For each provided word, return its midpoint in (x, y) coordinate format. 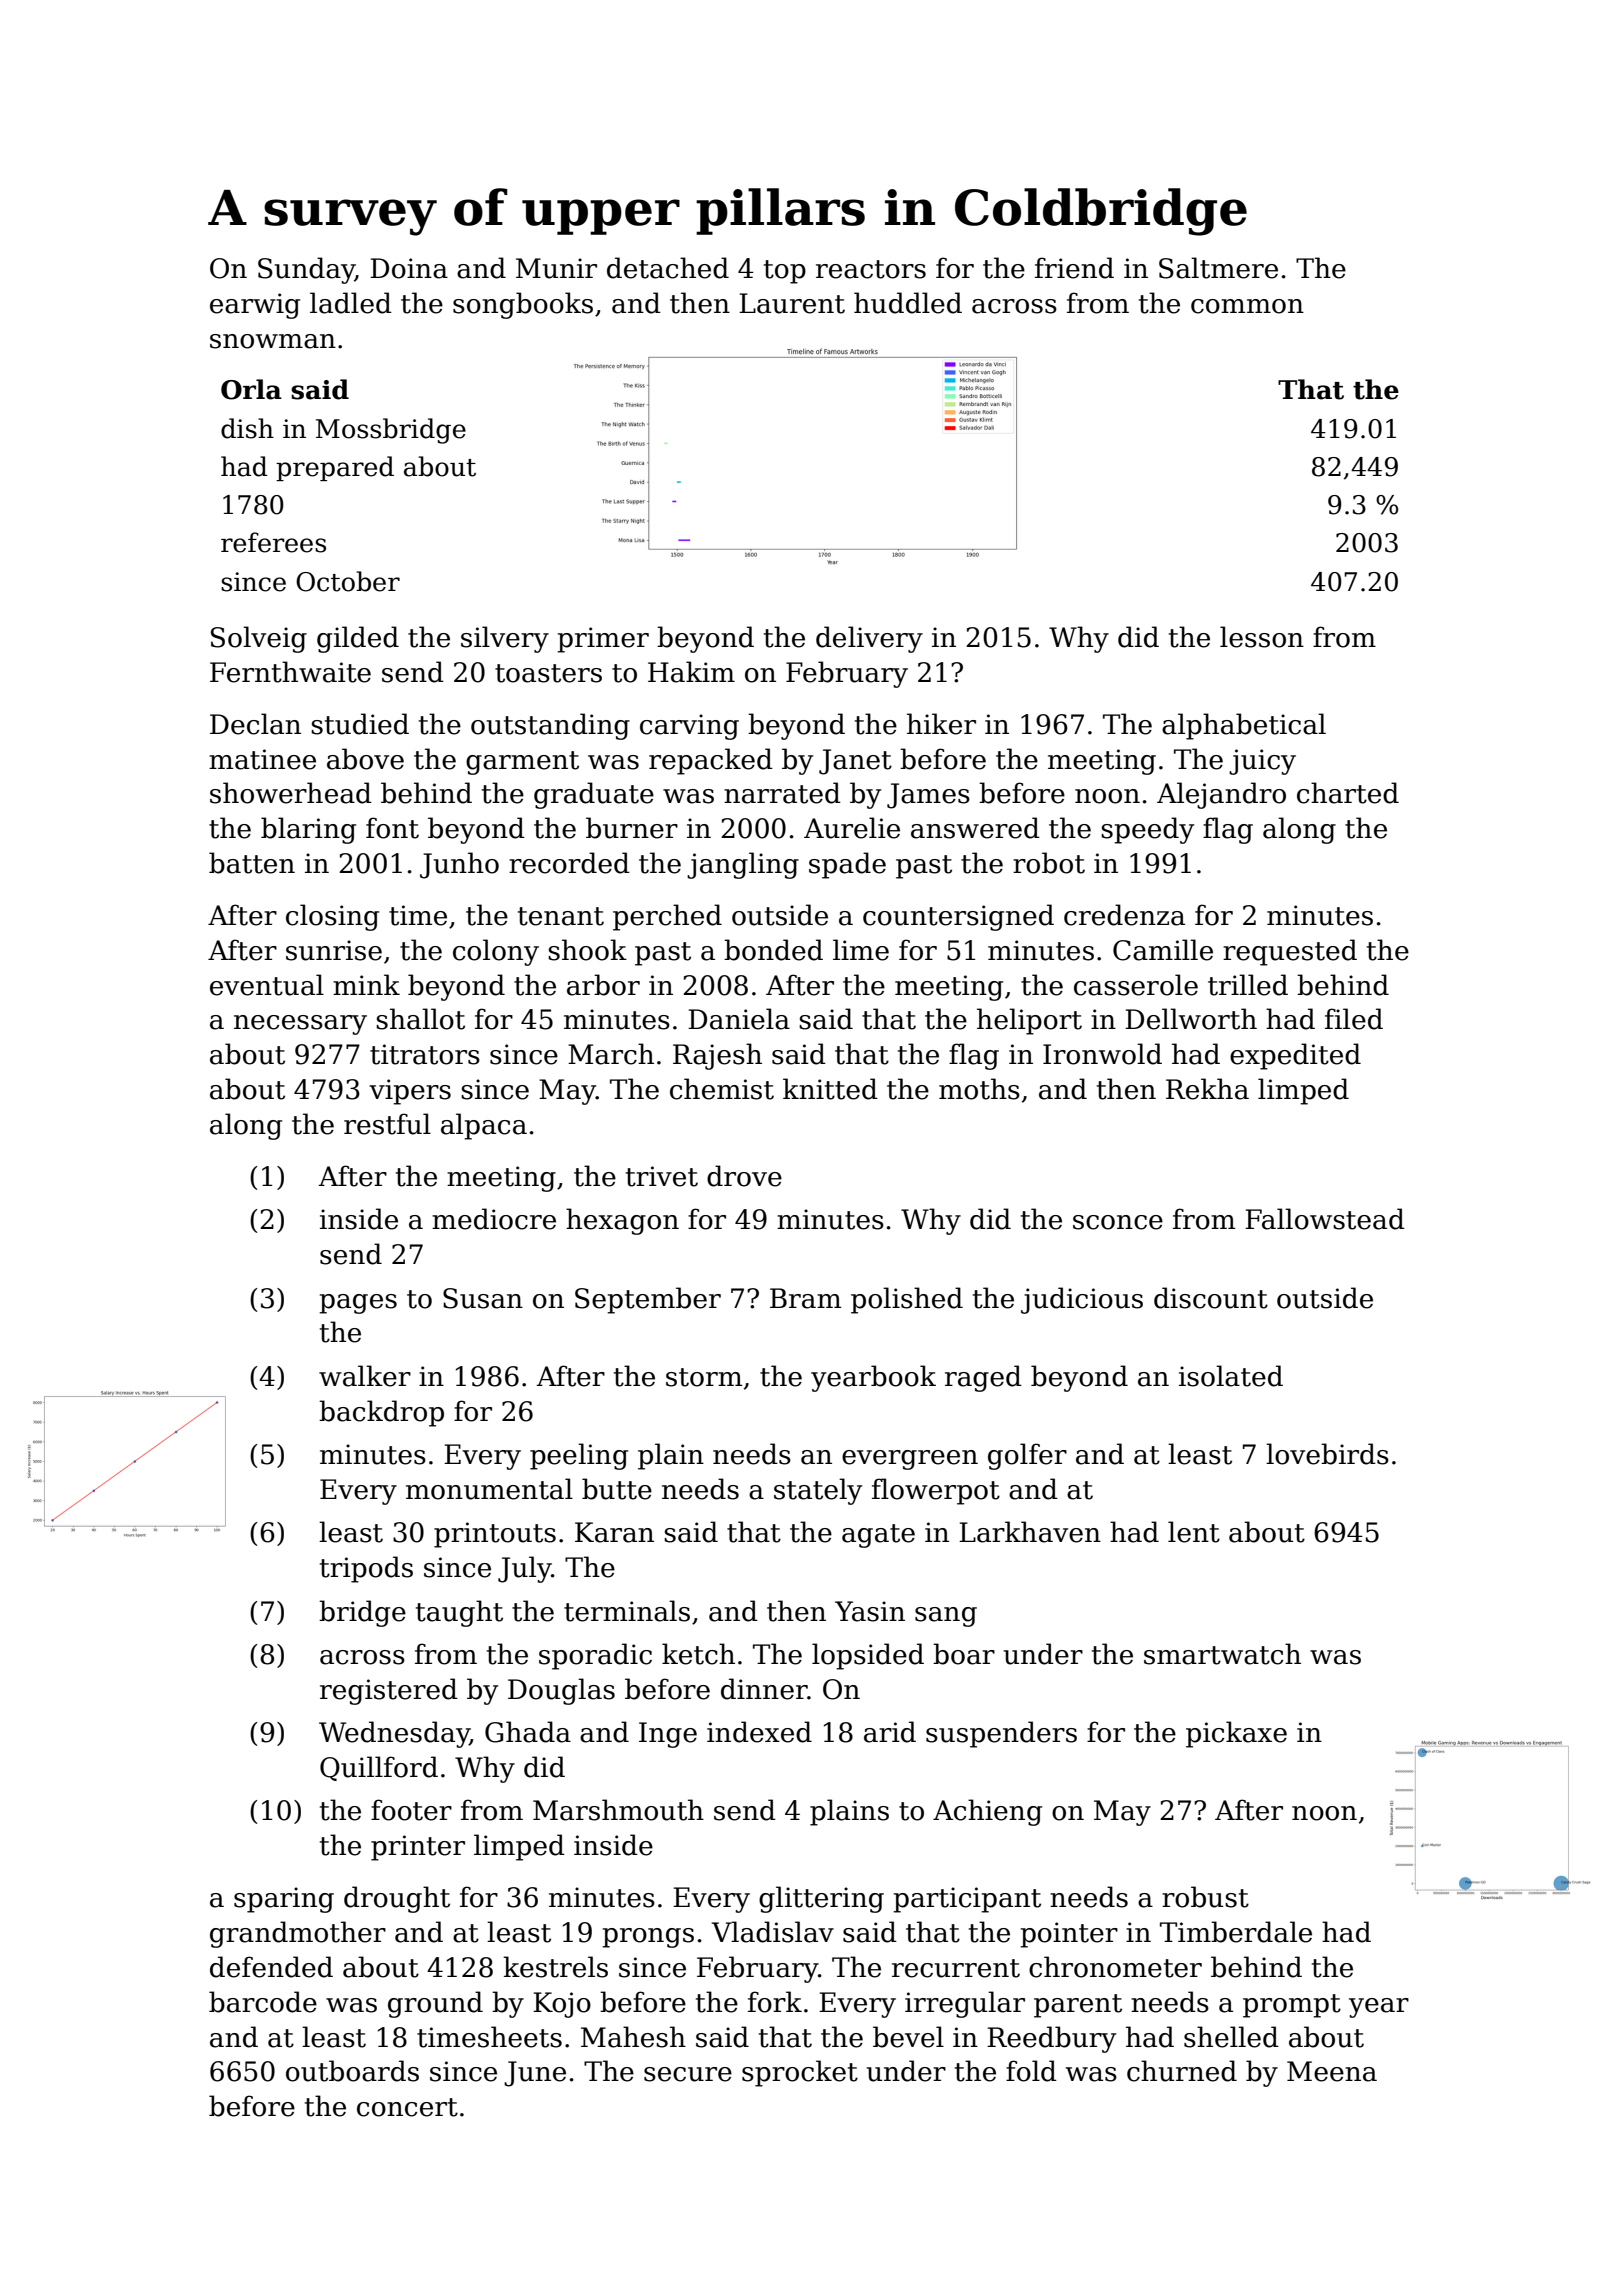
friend (1074, 268)
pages (358, 1304)
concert (407, 2107)
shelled (1231, 2037)
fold (1031, 2071)
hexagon (622, 1221)
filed (1354, 1019)
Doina (409, 268)
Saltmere (1218, 268)
